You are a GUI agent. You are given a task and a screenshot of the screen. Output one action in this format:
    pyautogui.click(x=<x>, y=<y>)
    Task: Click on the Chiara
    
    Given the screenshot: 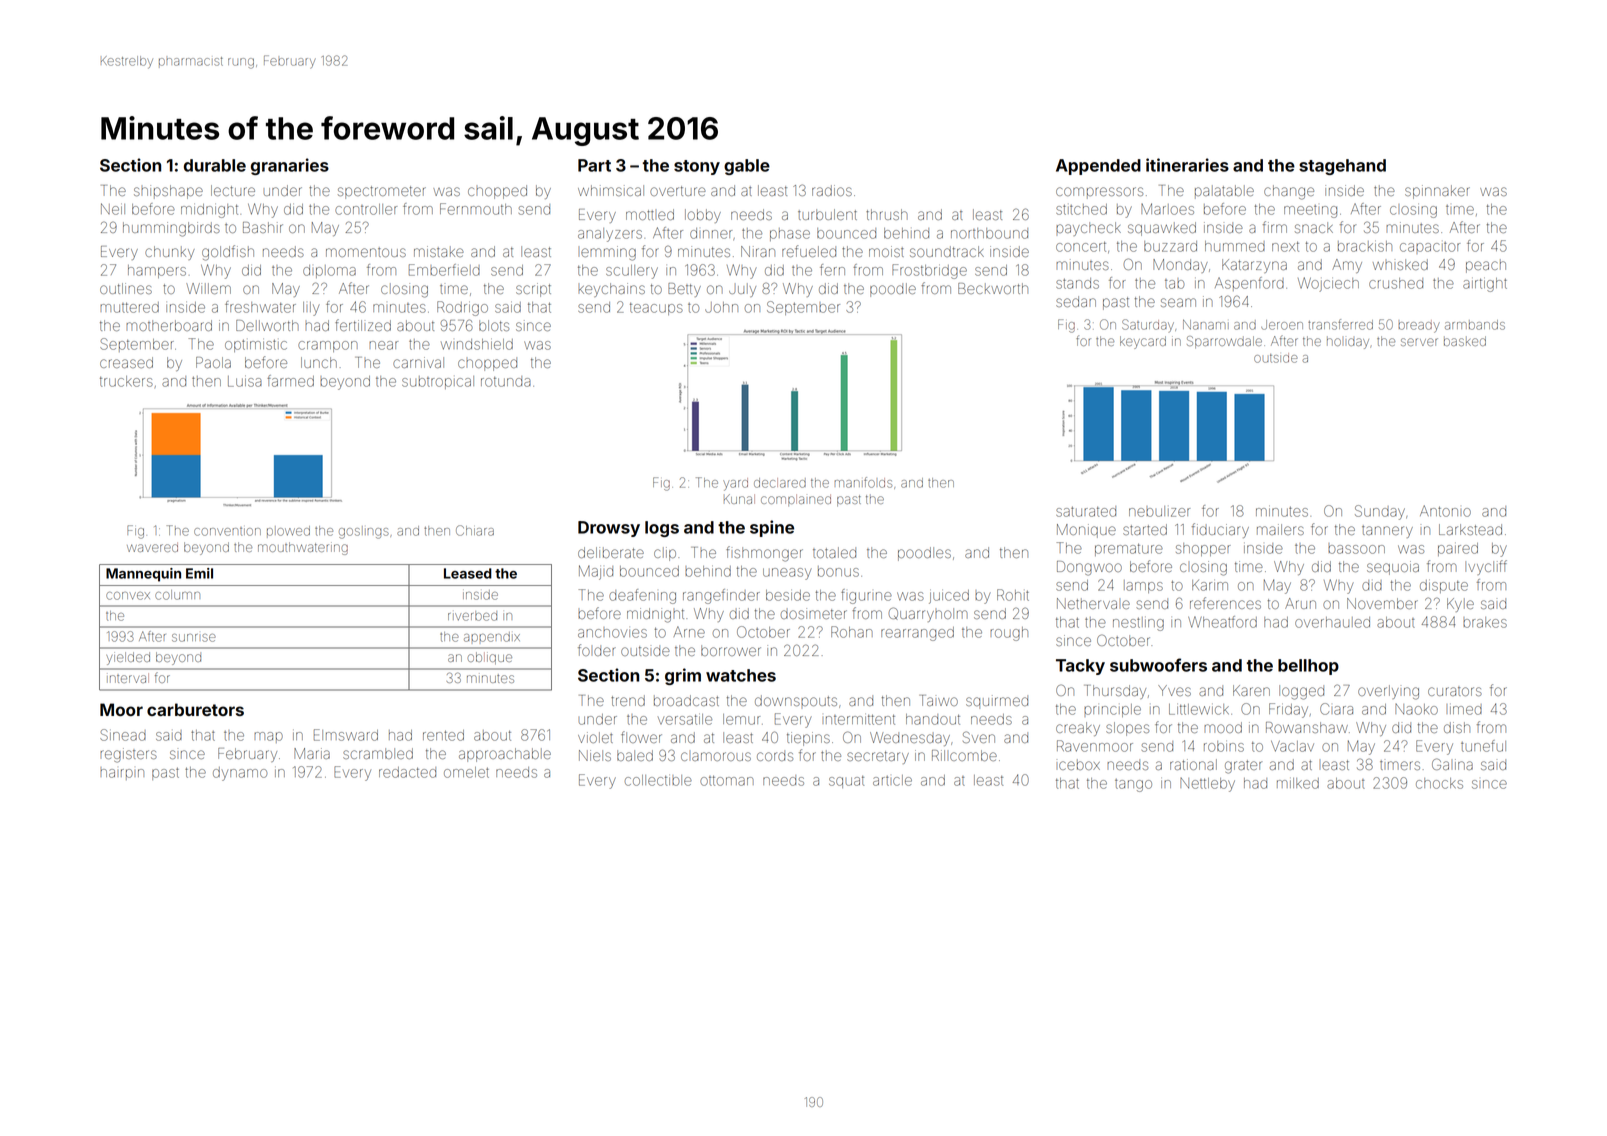 What is the action you would take?
    pyautogui.click(x=475, y=530)
